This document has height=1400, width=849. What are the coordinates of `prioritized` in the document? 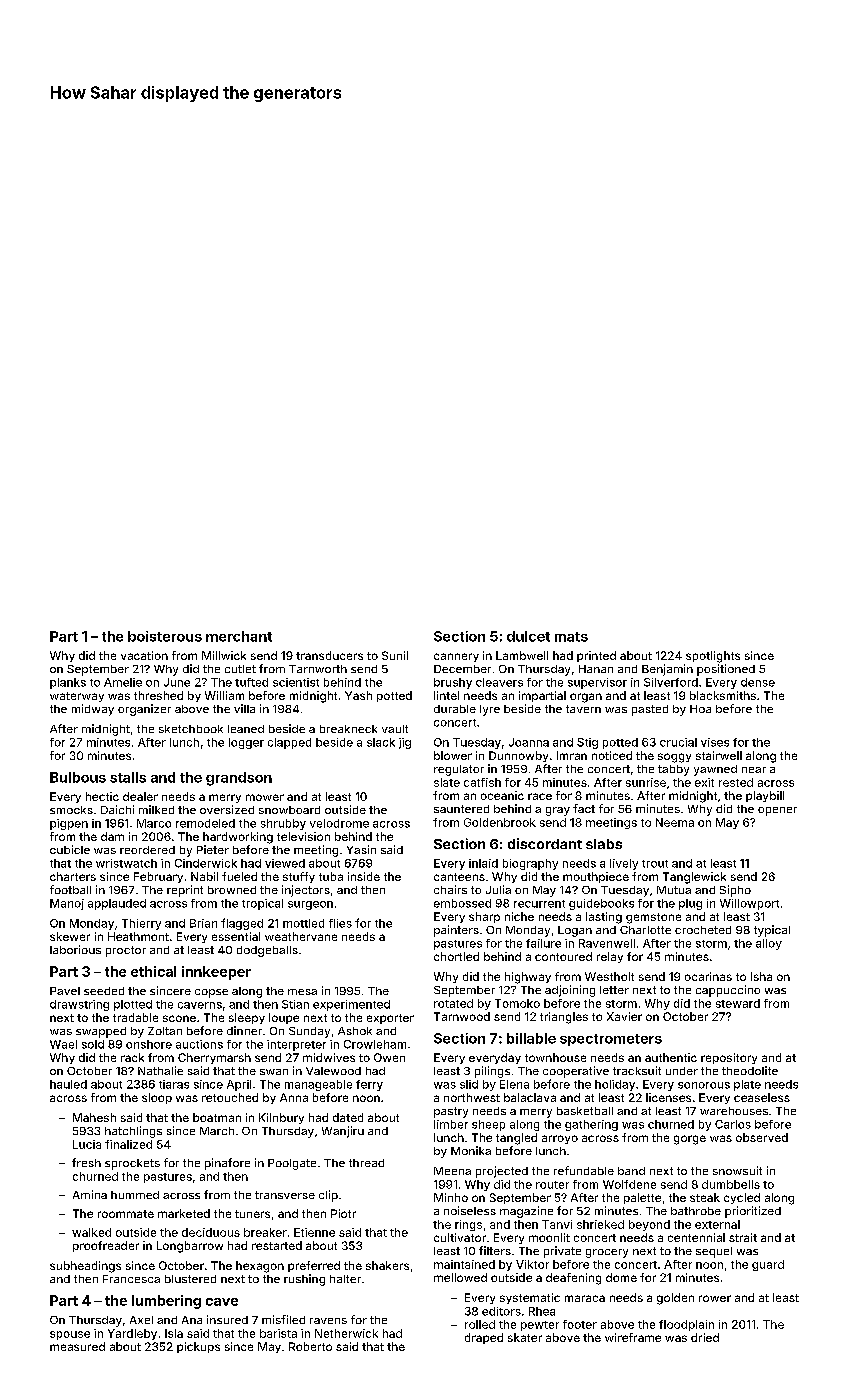 It's located at (753, 1212).
